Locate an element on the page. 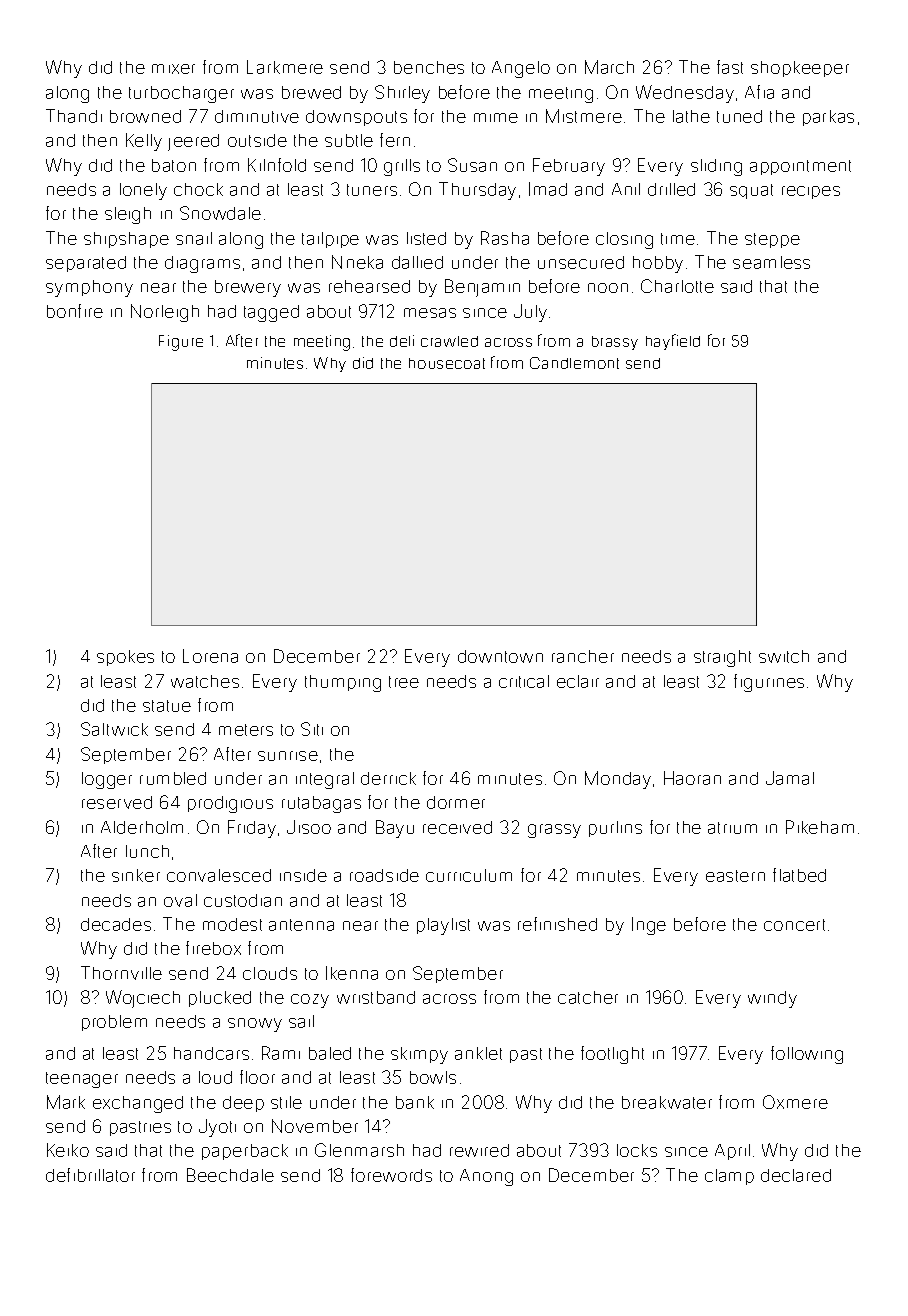  hayfield is located at coordinates (673, 342).
